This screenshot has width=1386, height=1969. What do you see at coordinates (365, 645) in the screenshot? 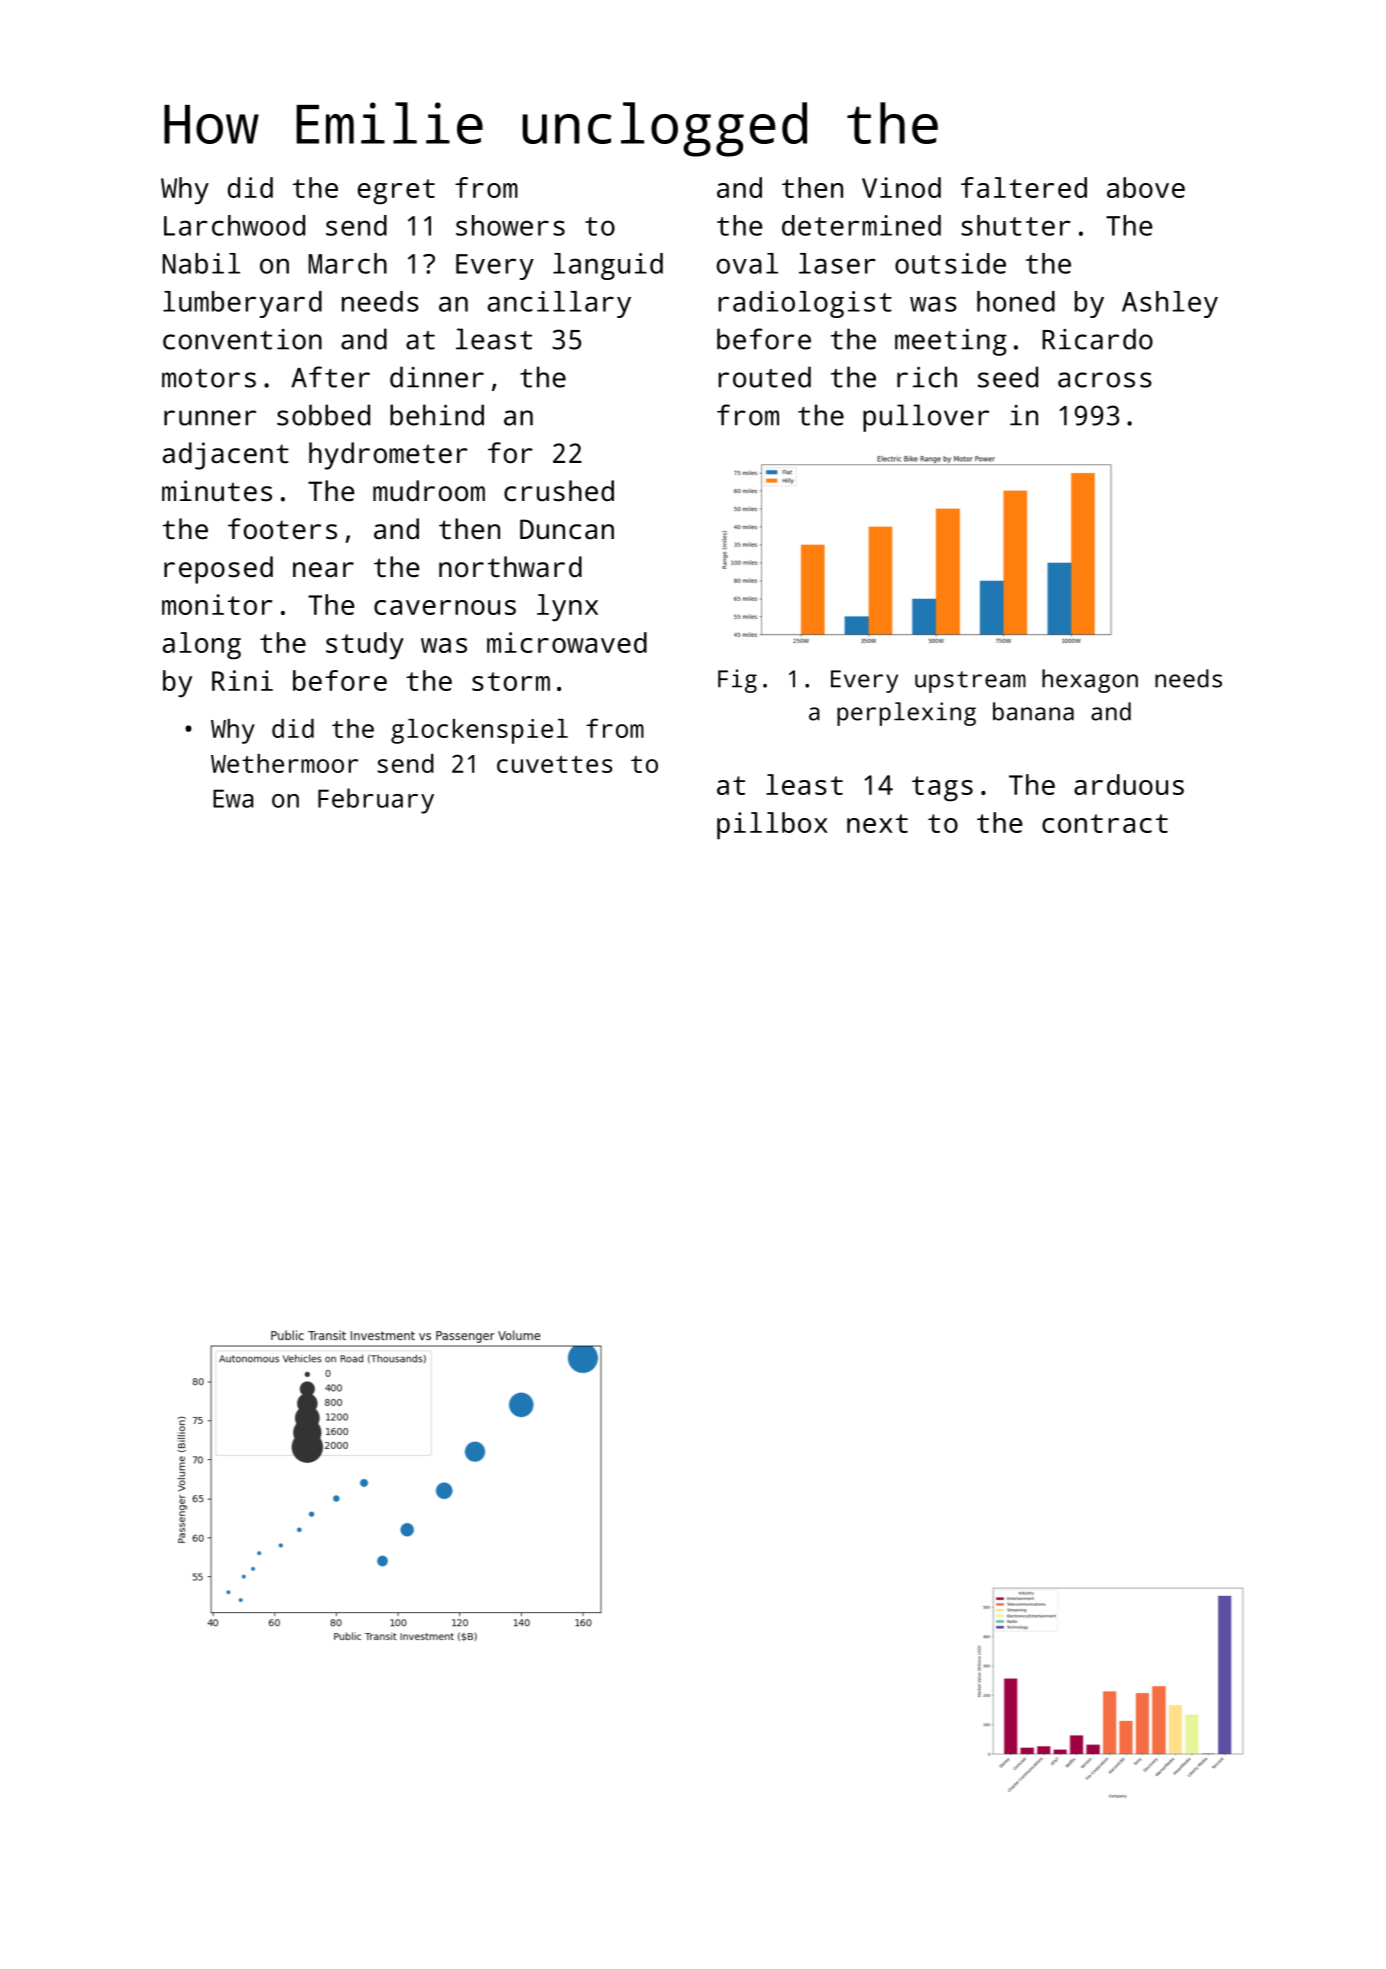
I see `study` at bounding box center [365, 645].
